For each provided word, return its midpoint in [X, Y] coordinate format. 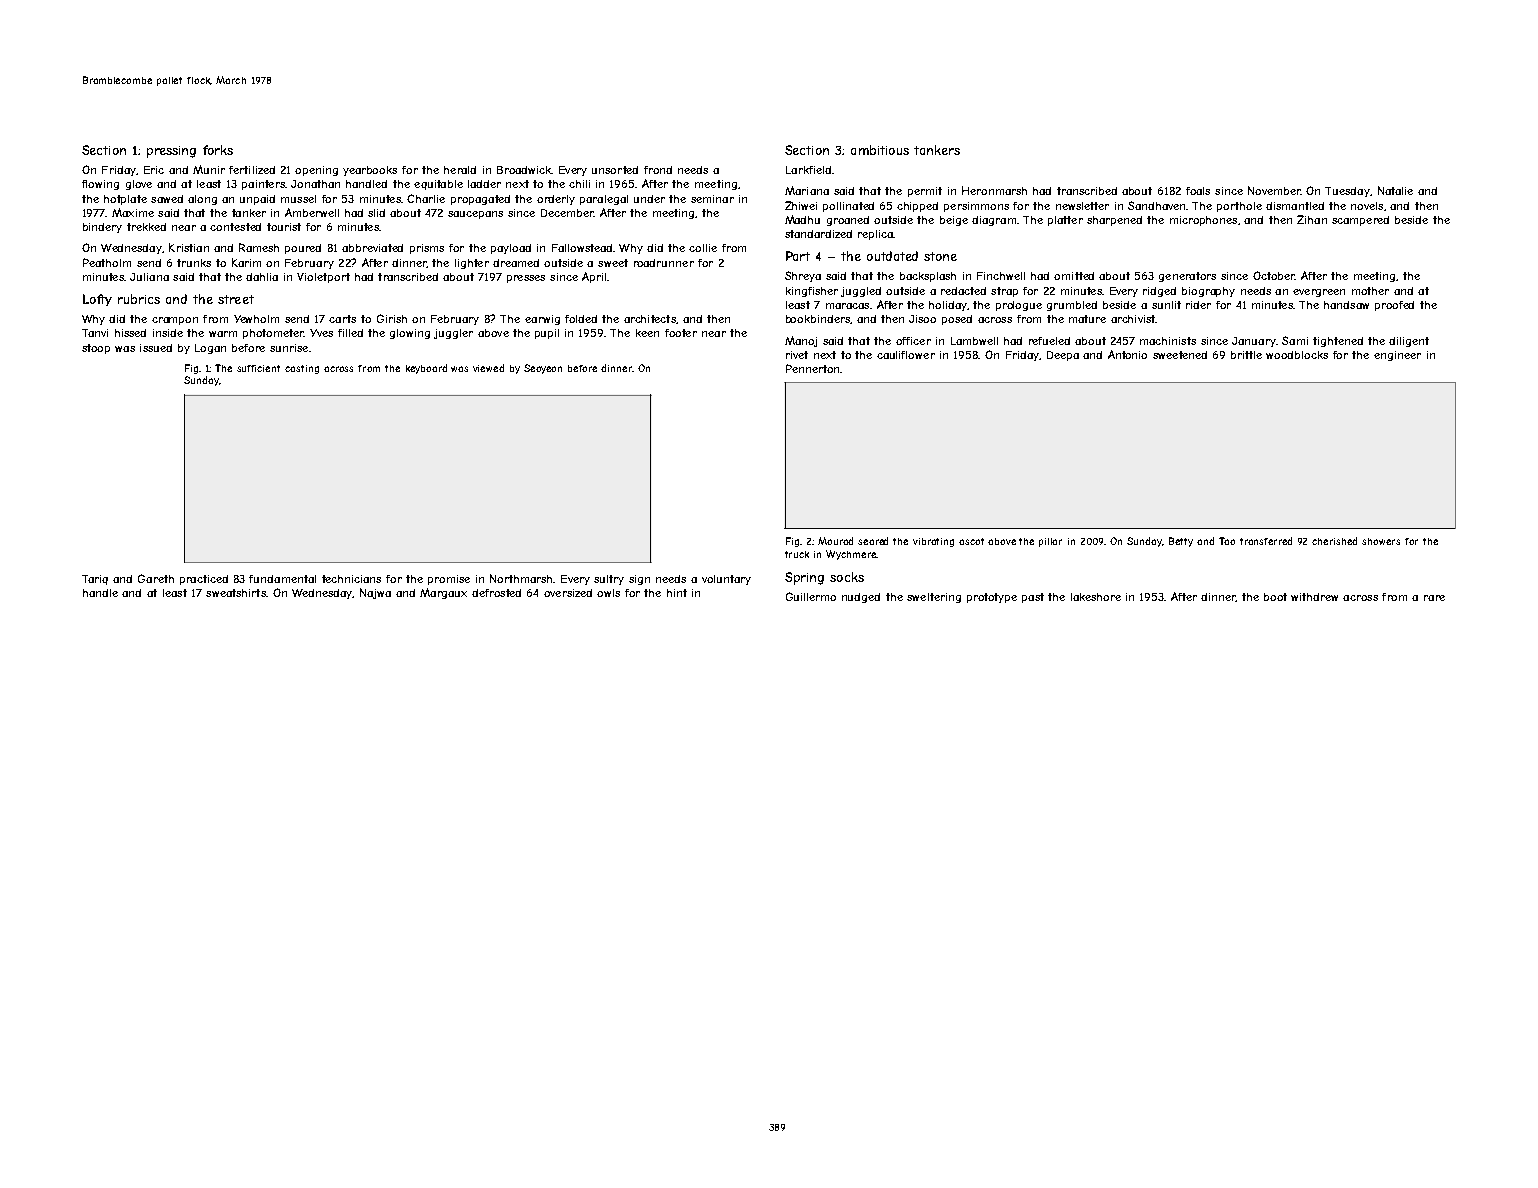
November [1274, 190]
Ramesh [259, 247]
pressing [171, 152]
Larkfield [808, 170]
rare [1434, 598]
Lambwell [974, 341]
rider [1198, 305]
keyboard [426, 369]
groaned [848, 221]
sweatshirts [236, 593]
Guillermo [811, 596]
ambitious [880, 150]
